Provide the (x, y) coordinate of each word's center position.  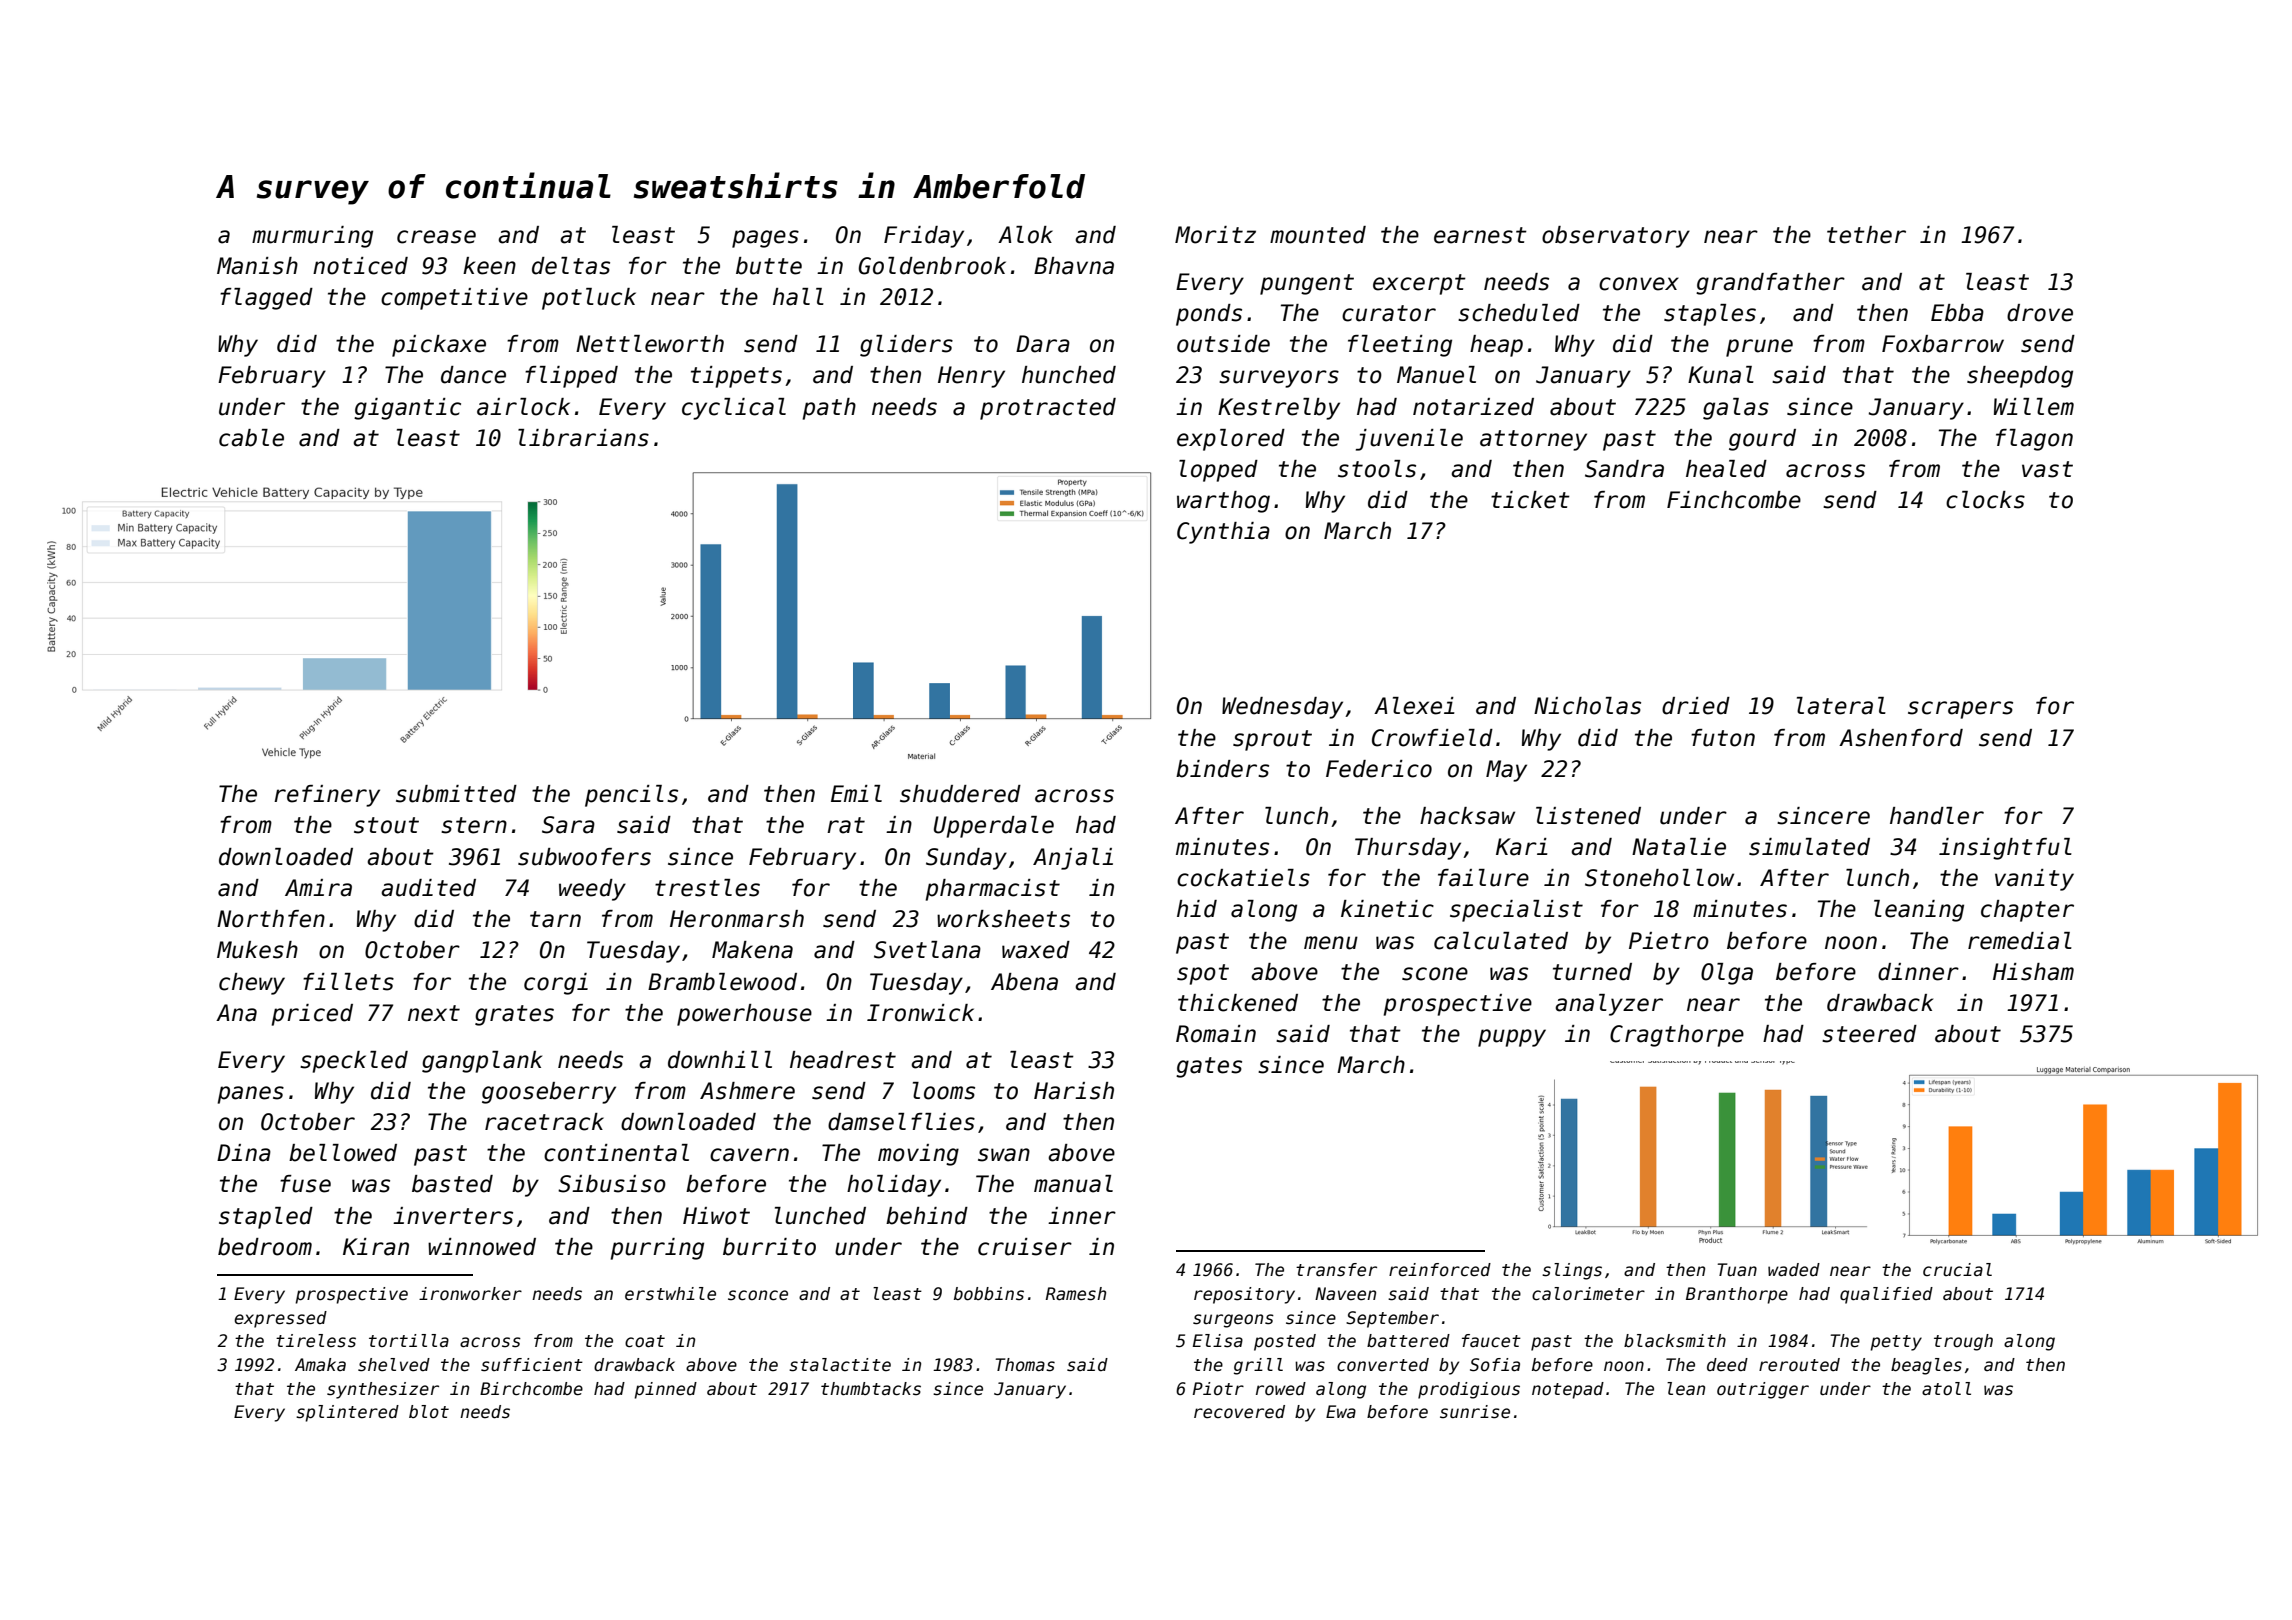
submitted (456, 794)
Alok (1025, 235)
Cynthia (1223, 533)
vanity (2034, 880)
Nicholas (1587, 706)
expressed (280, 1319)
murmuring (312, 237)
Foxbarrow (1943, 344)
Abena (1024, 982)
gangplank (482, 1062)
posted (1285, 1342)
